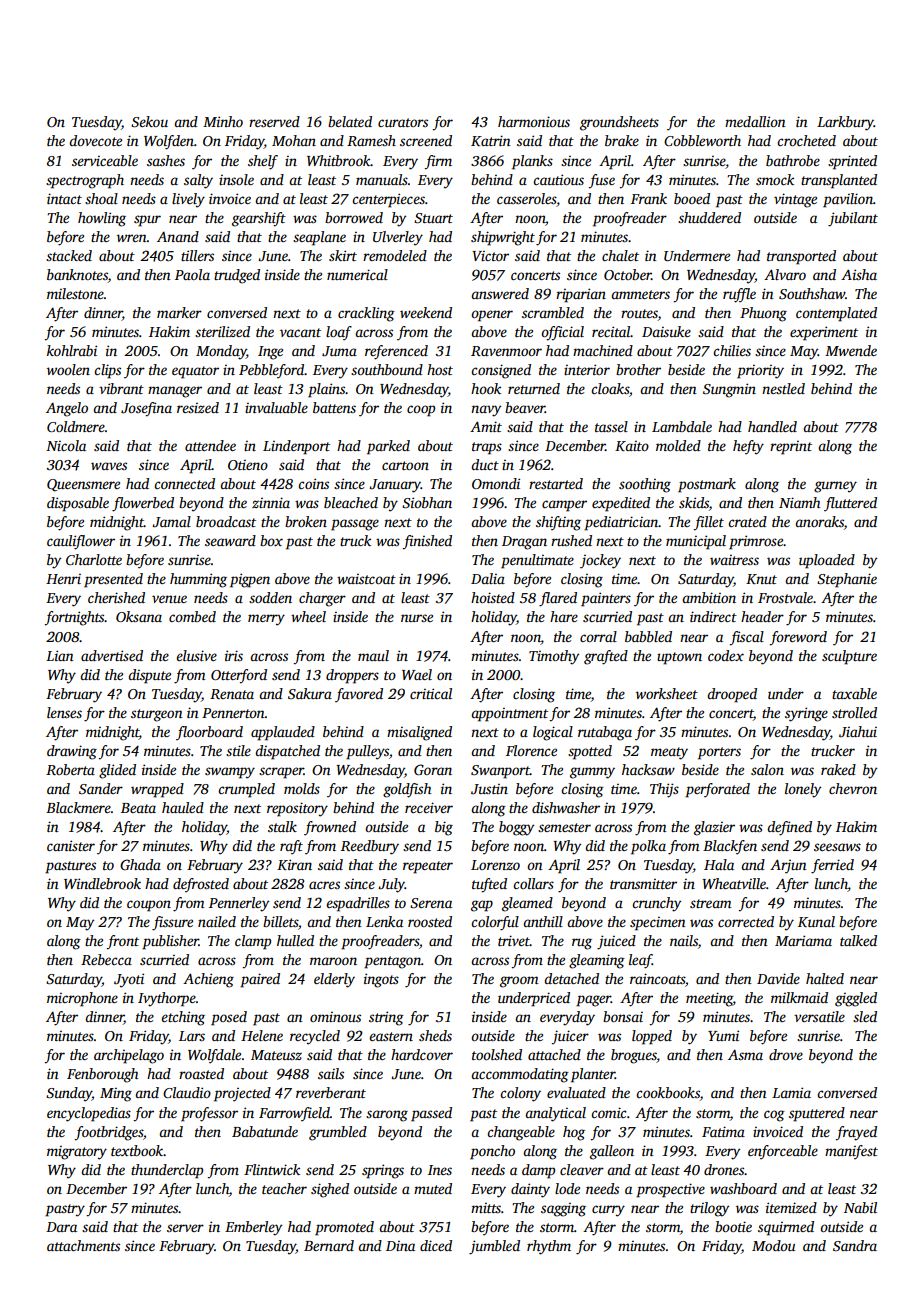 The image size is (924, 1308). I want to click on corrected, so click(746, 921).
